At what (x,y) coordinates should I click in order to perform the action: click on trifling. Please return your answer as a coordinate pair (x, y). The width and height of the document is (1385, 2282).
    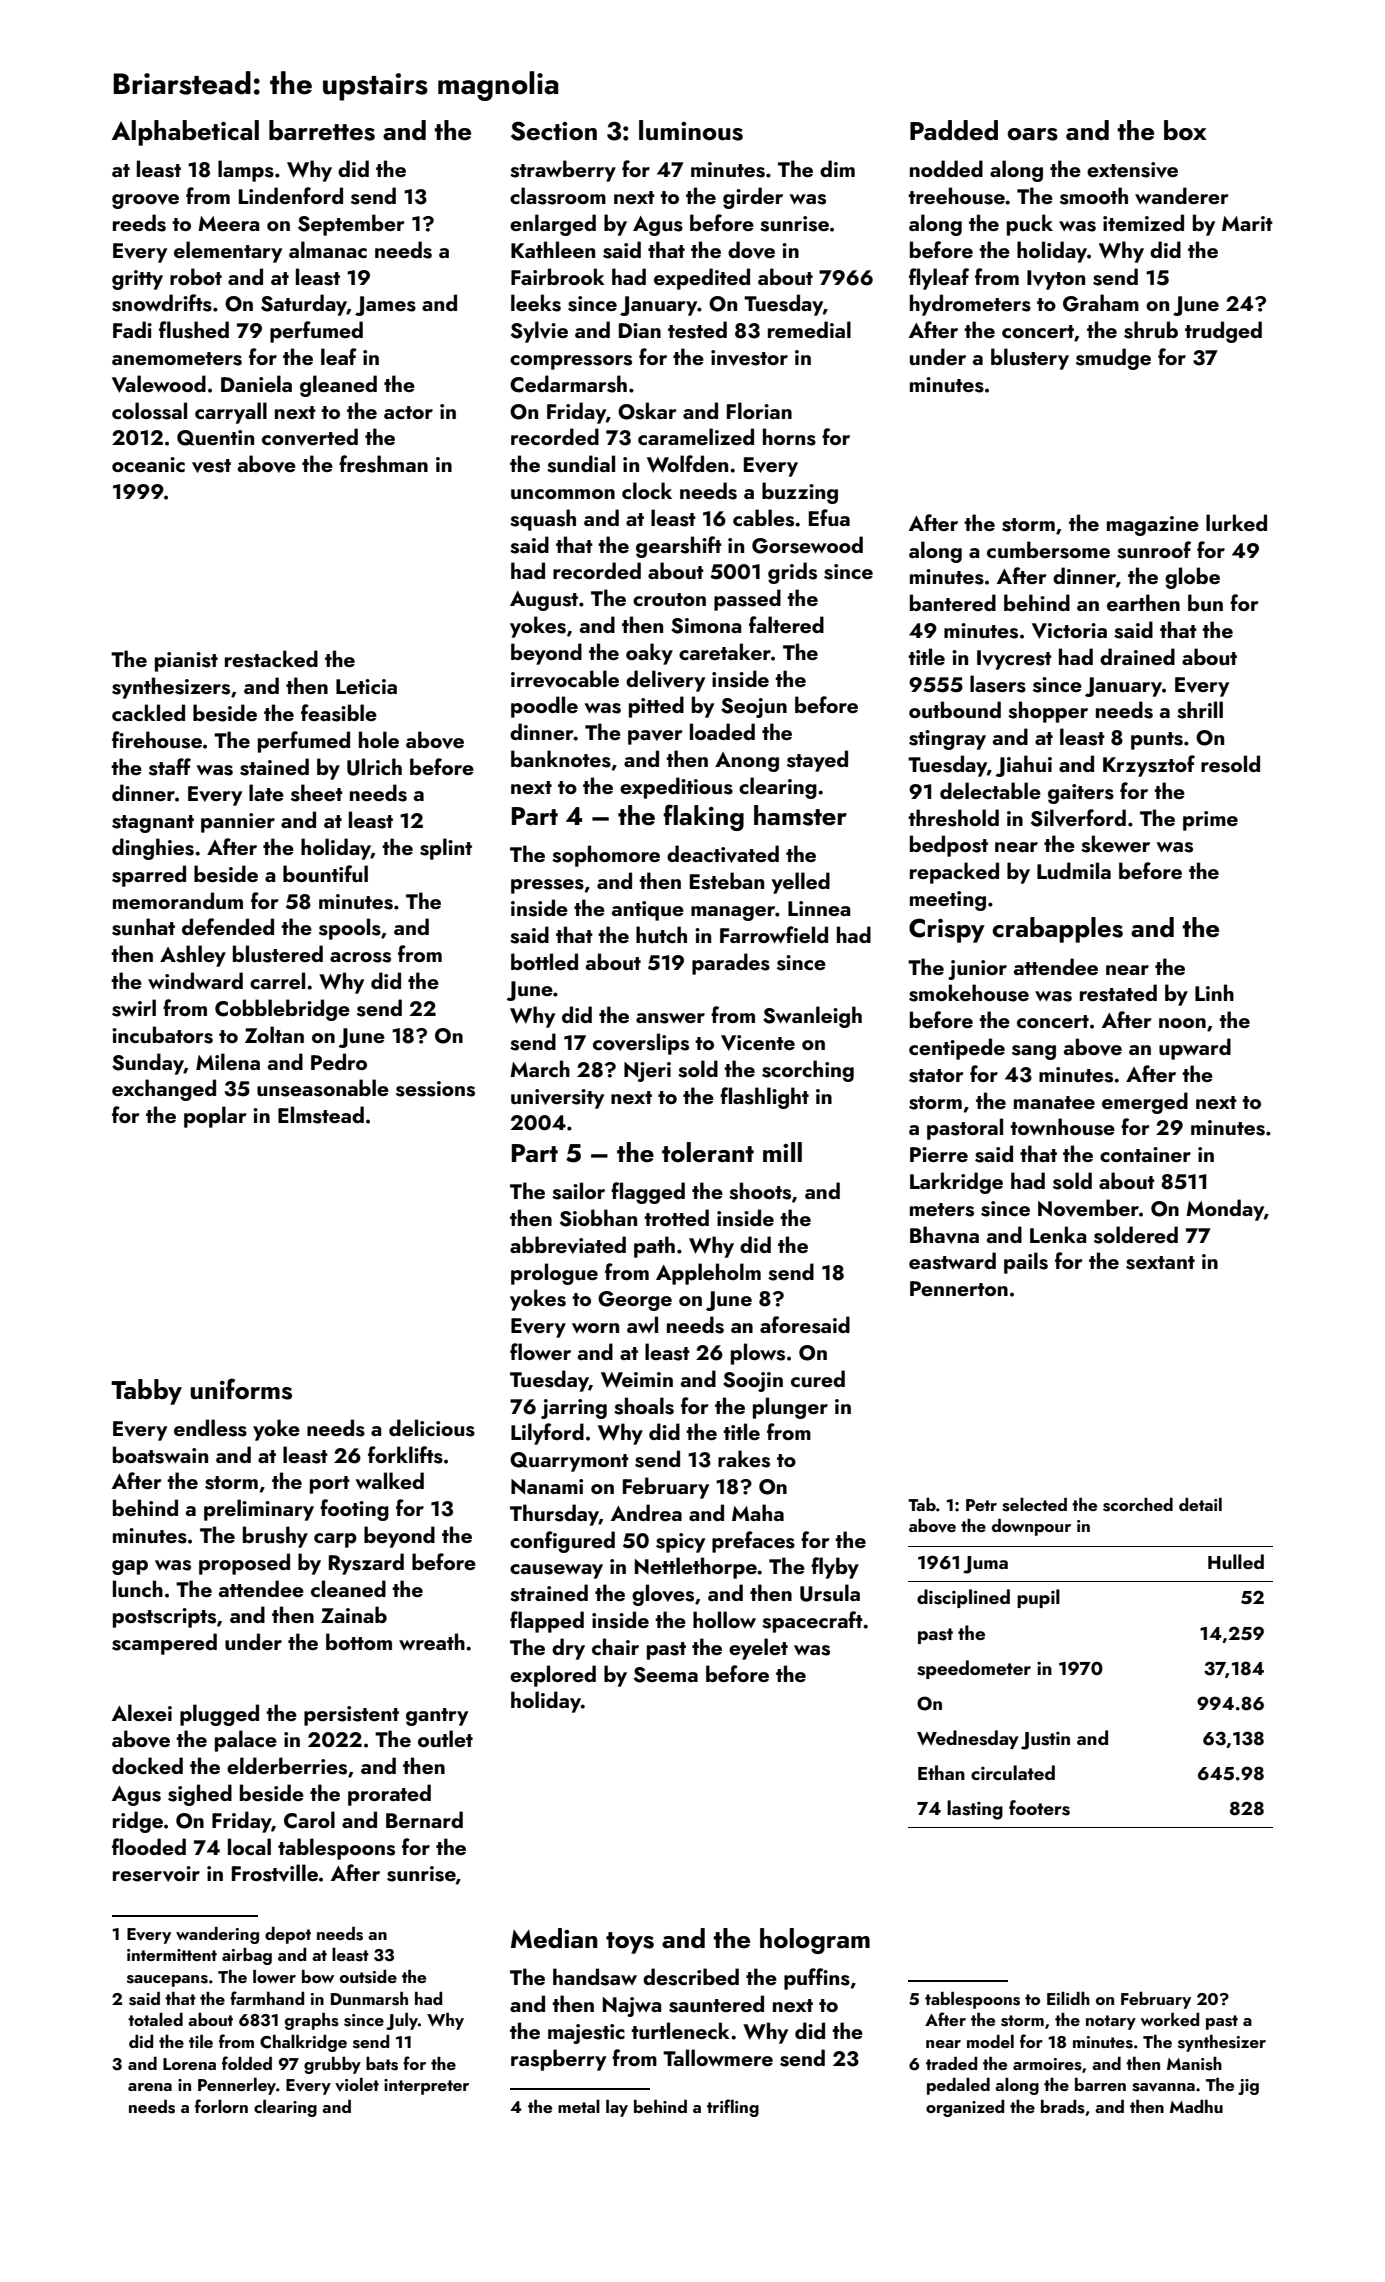
    Looking at the image, I should click on (733, 2108).
